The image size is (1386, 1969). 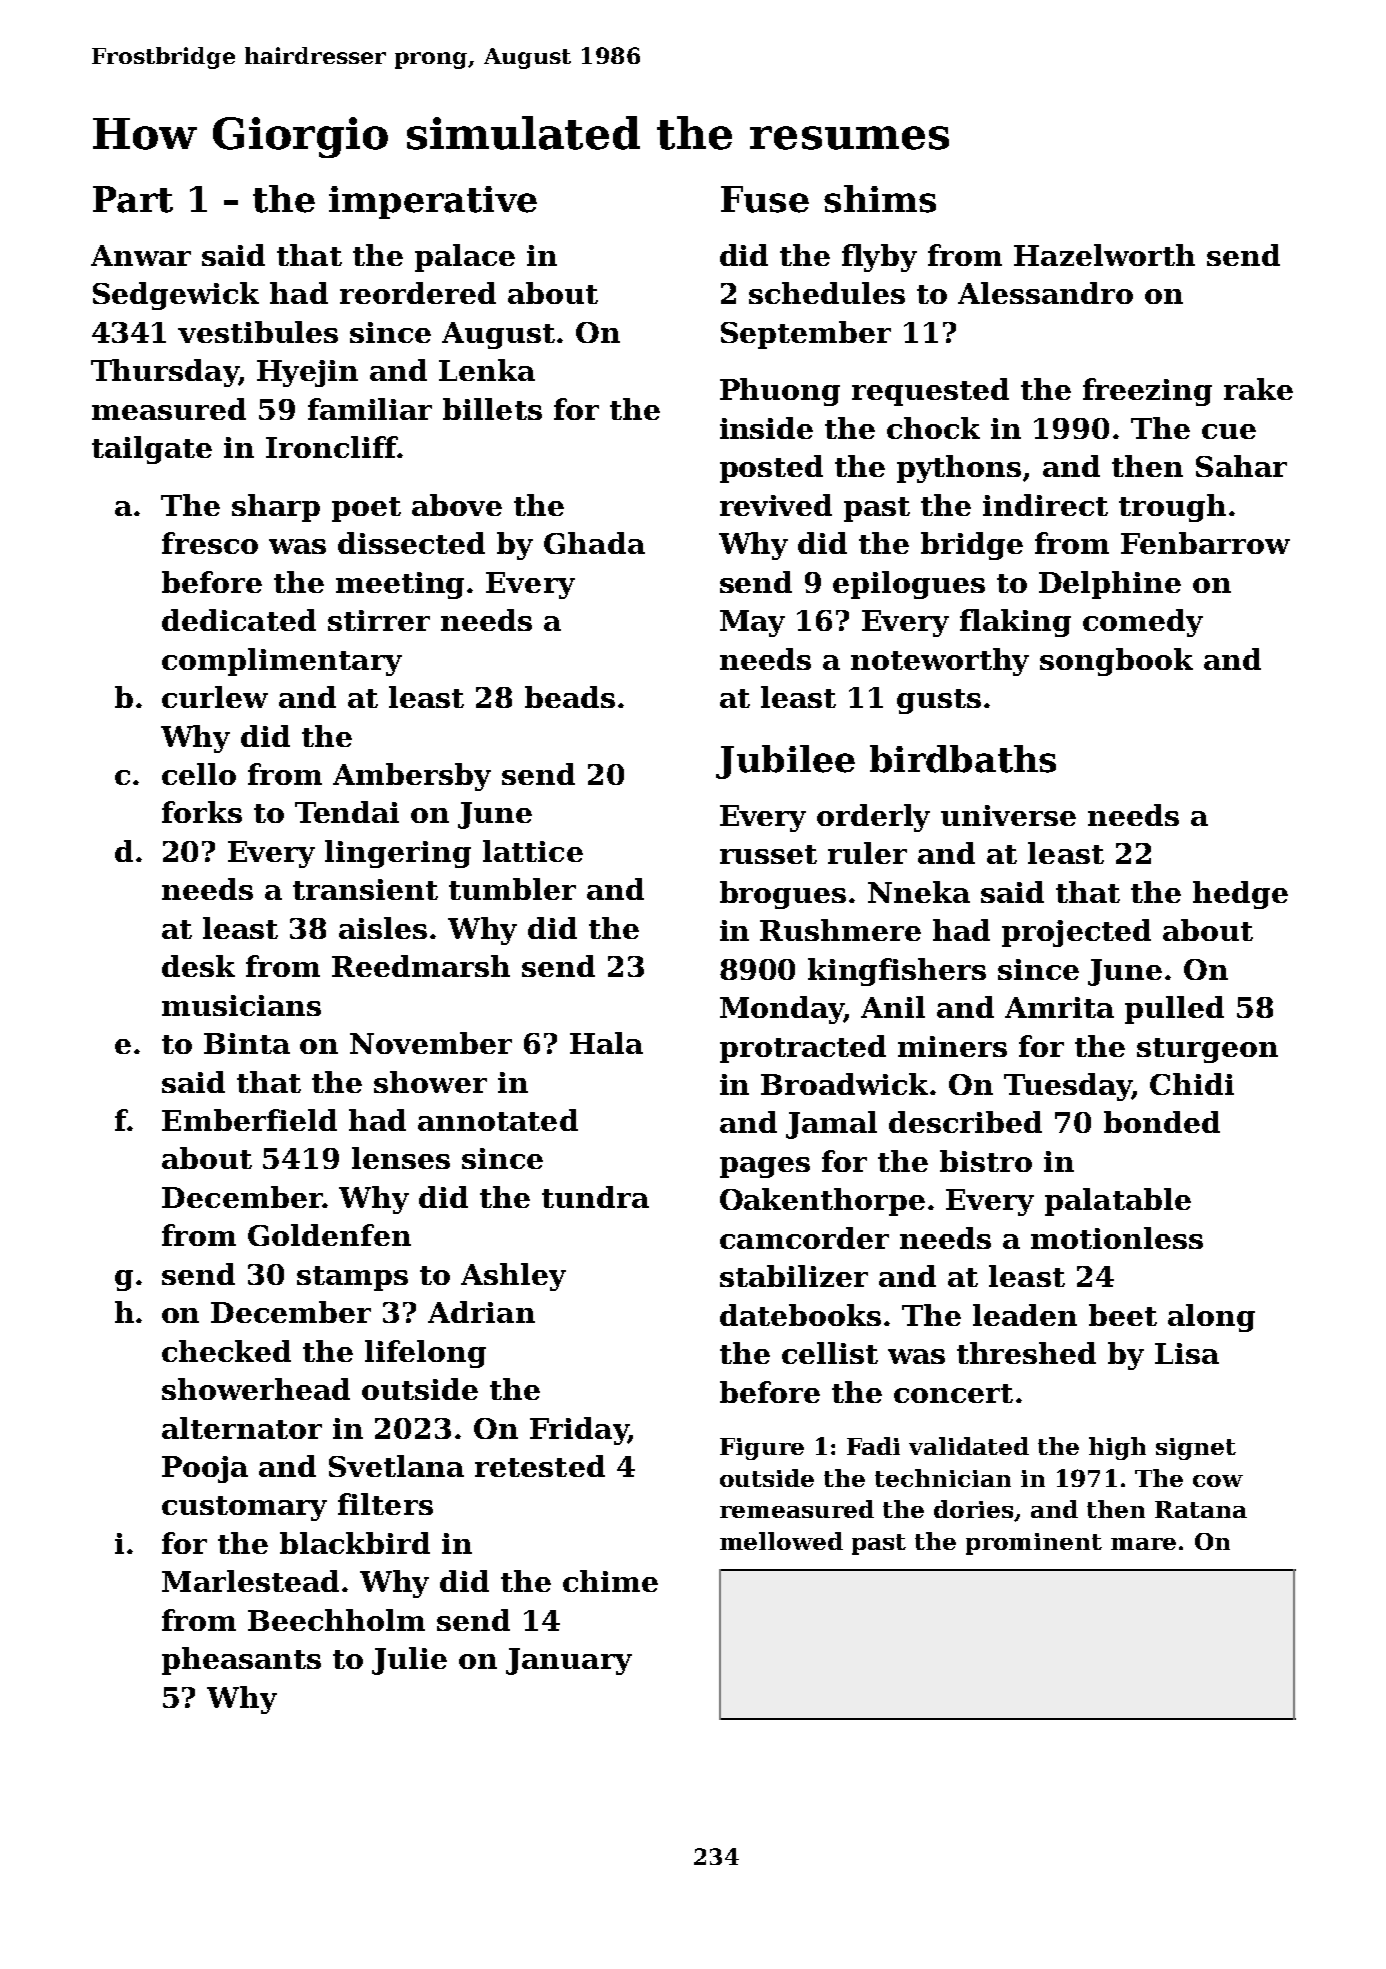 I want to click on January, so click(x=569, y=1661).
